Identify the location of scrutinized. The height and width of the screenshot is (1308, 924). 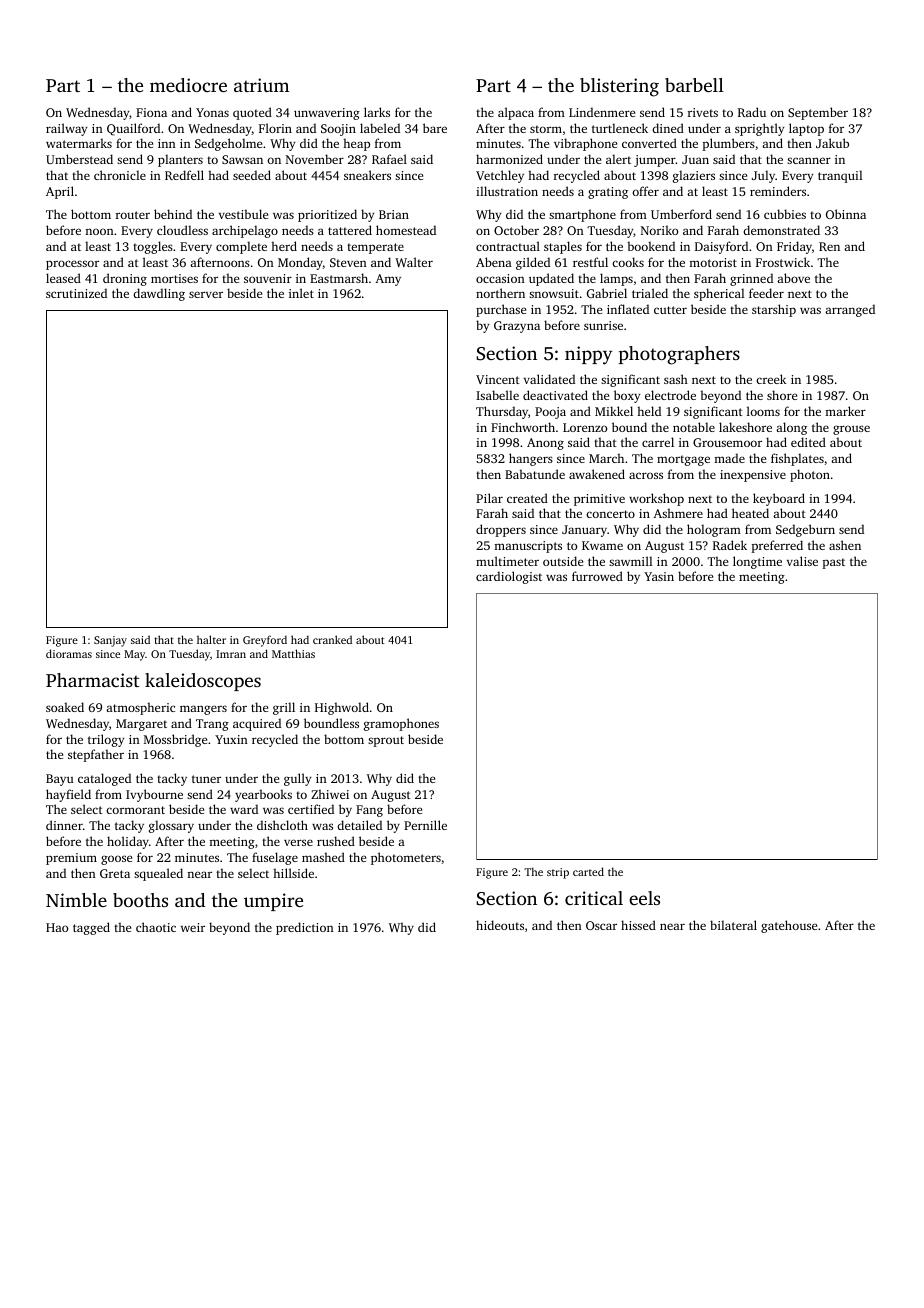
(76, 293).
